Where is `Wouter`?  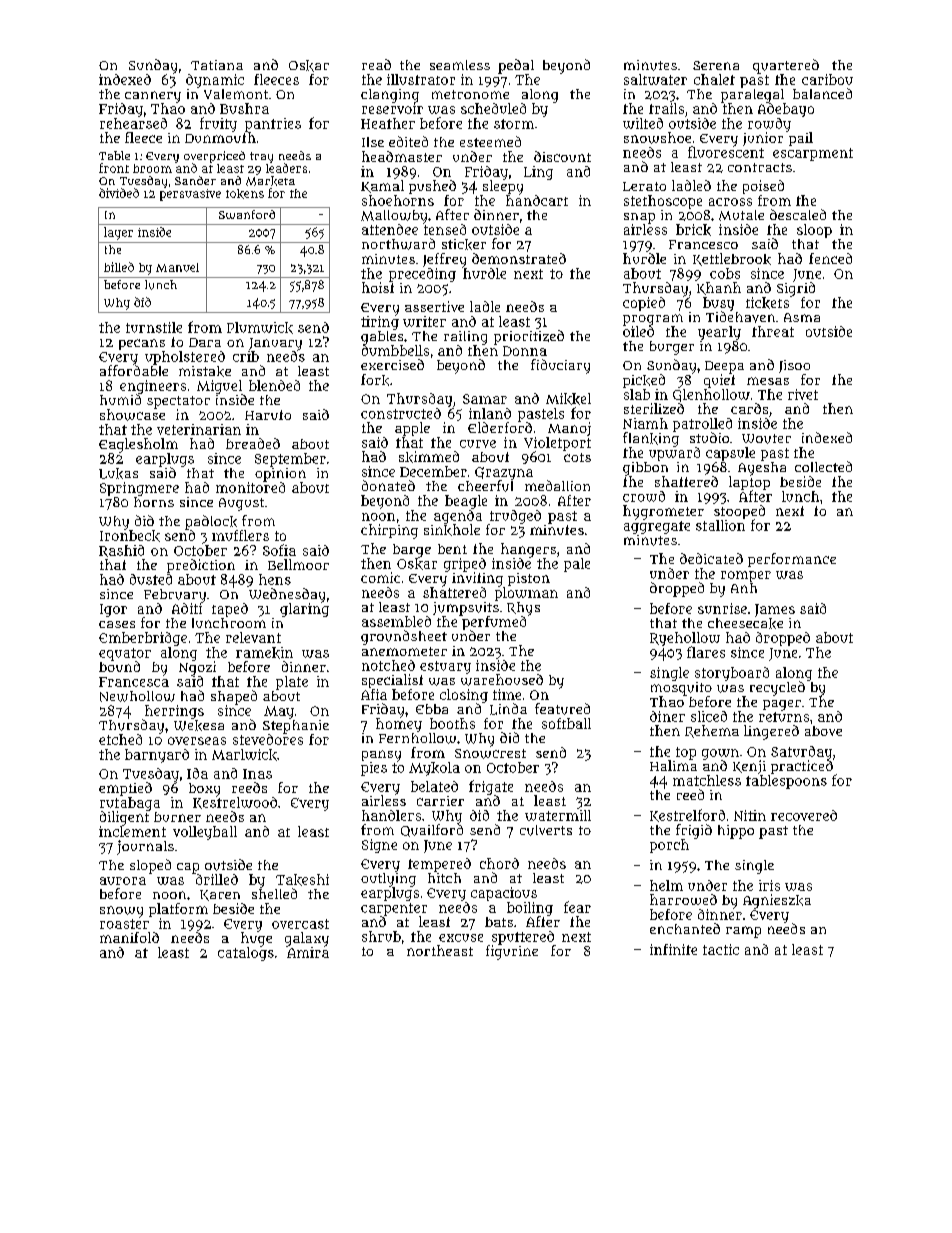
Wouter is located at coordinates (766, 439).
